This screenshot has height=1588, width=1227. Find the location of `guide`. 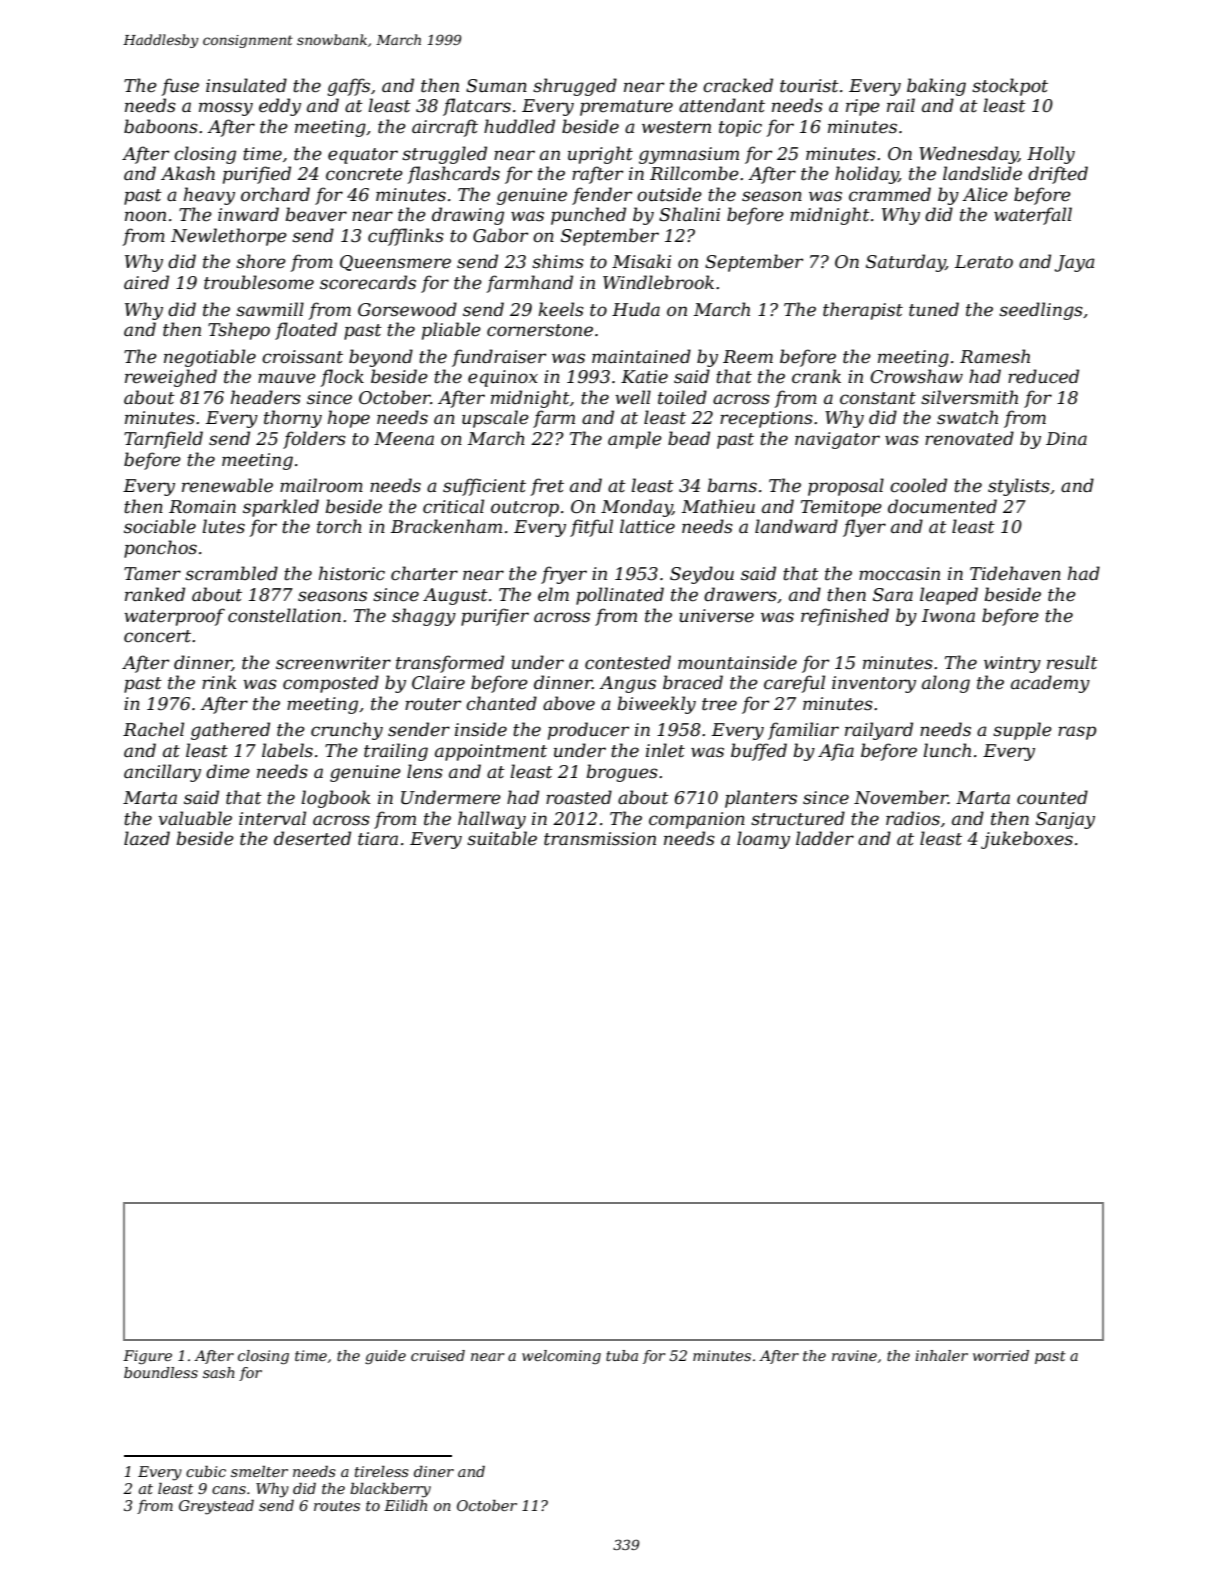

guide is located at coordinates (385, 1357).
